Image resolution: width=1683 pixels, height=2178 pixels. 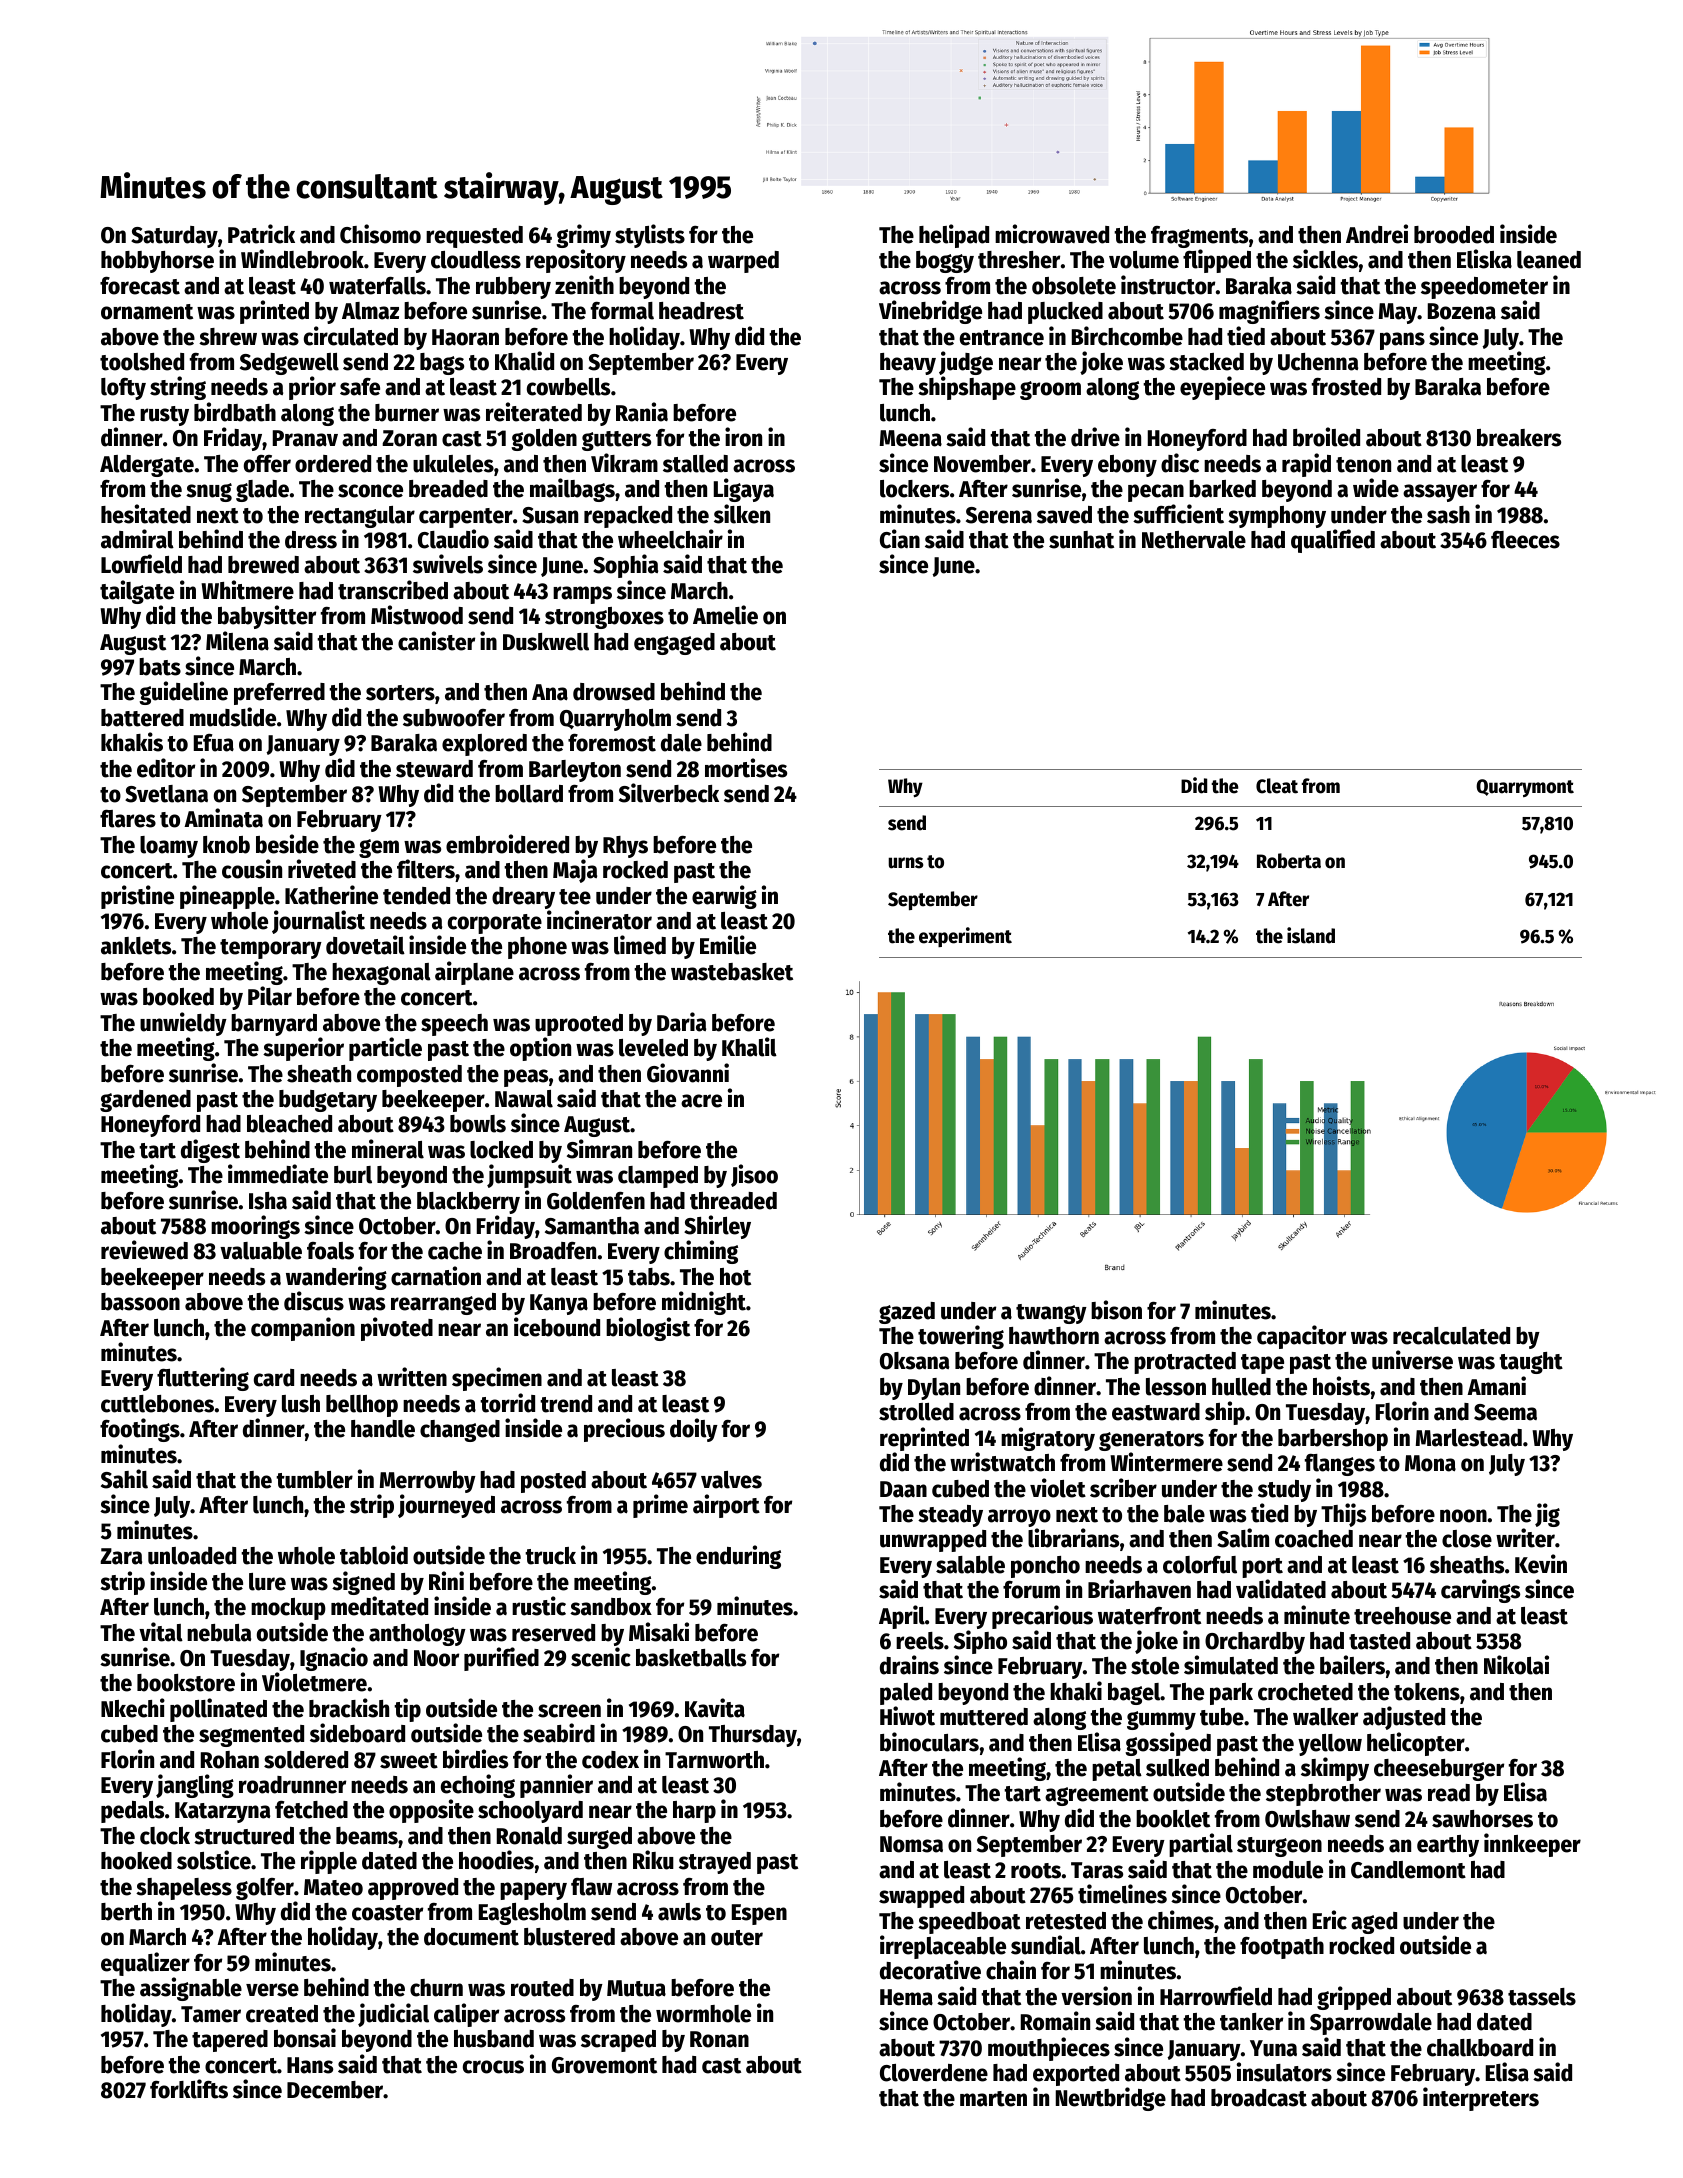 I want to click on stalled, so click(x=695, y=464).
